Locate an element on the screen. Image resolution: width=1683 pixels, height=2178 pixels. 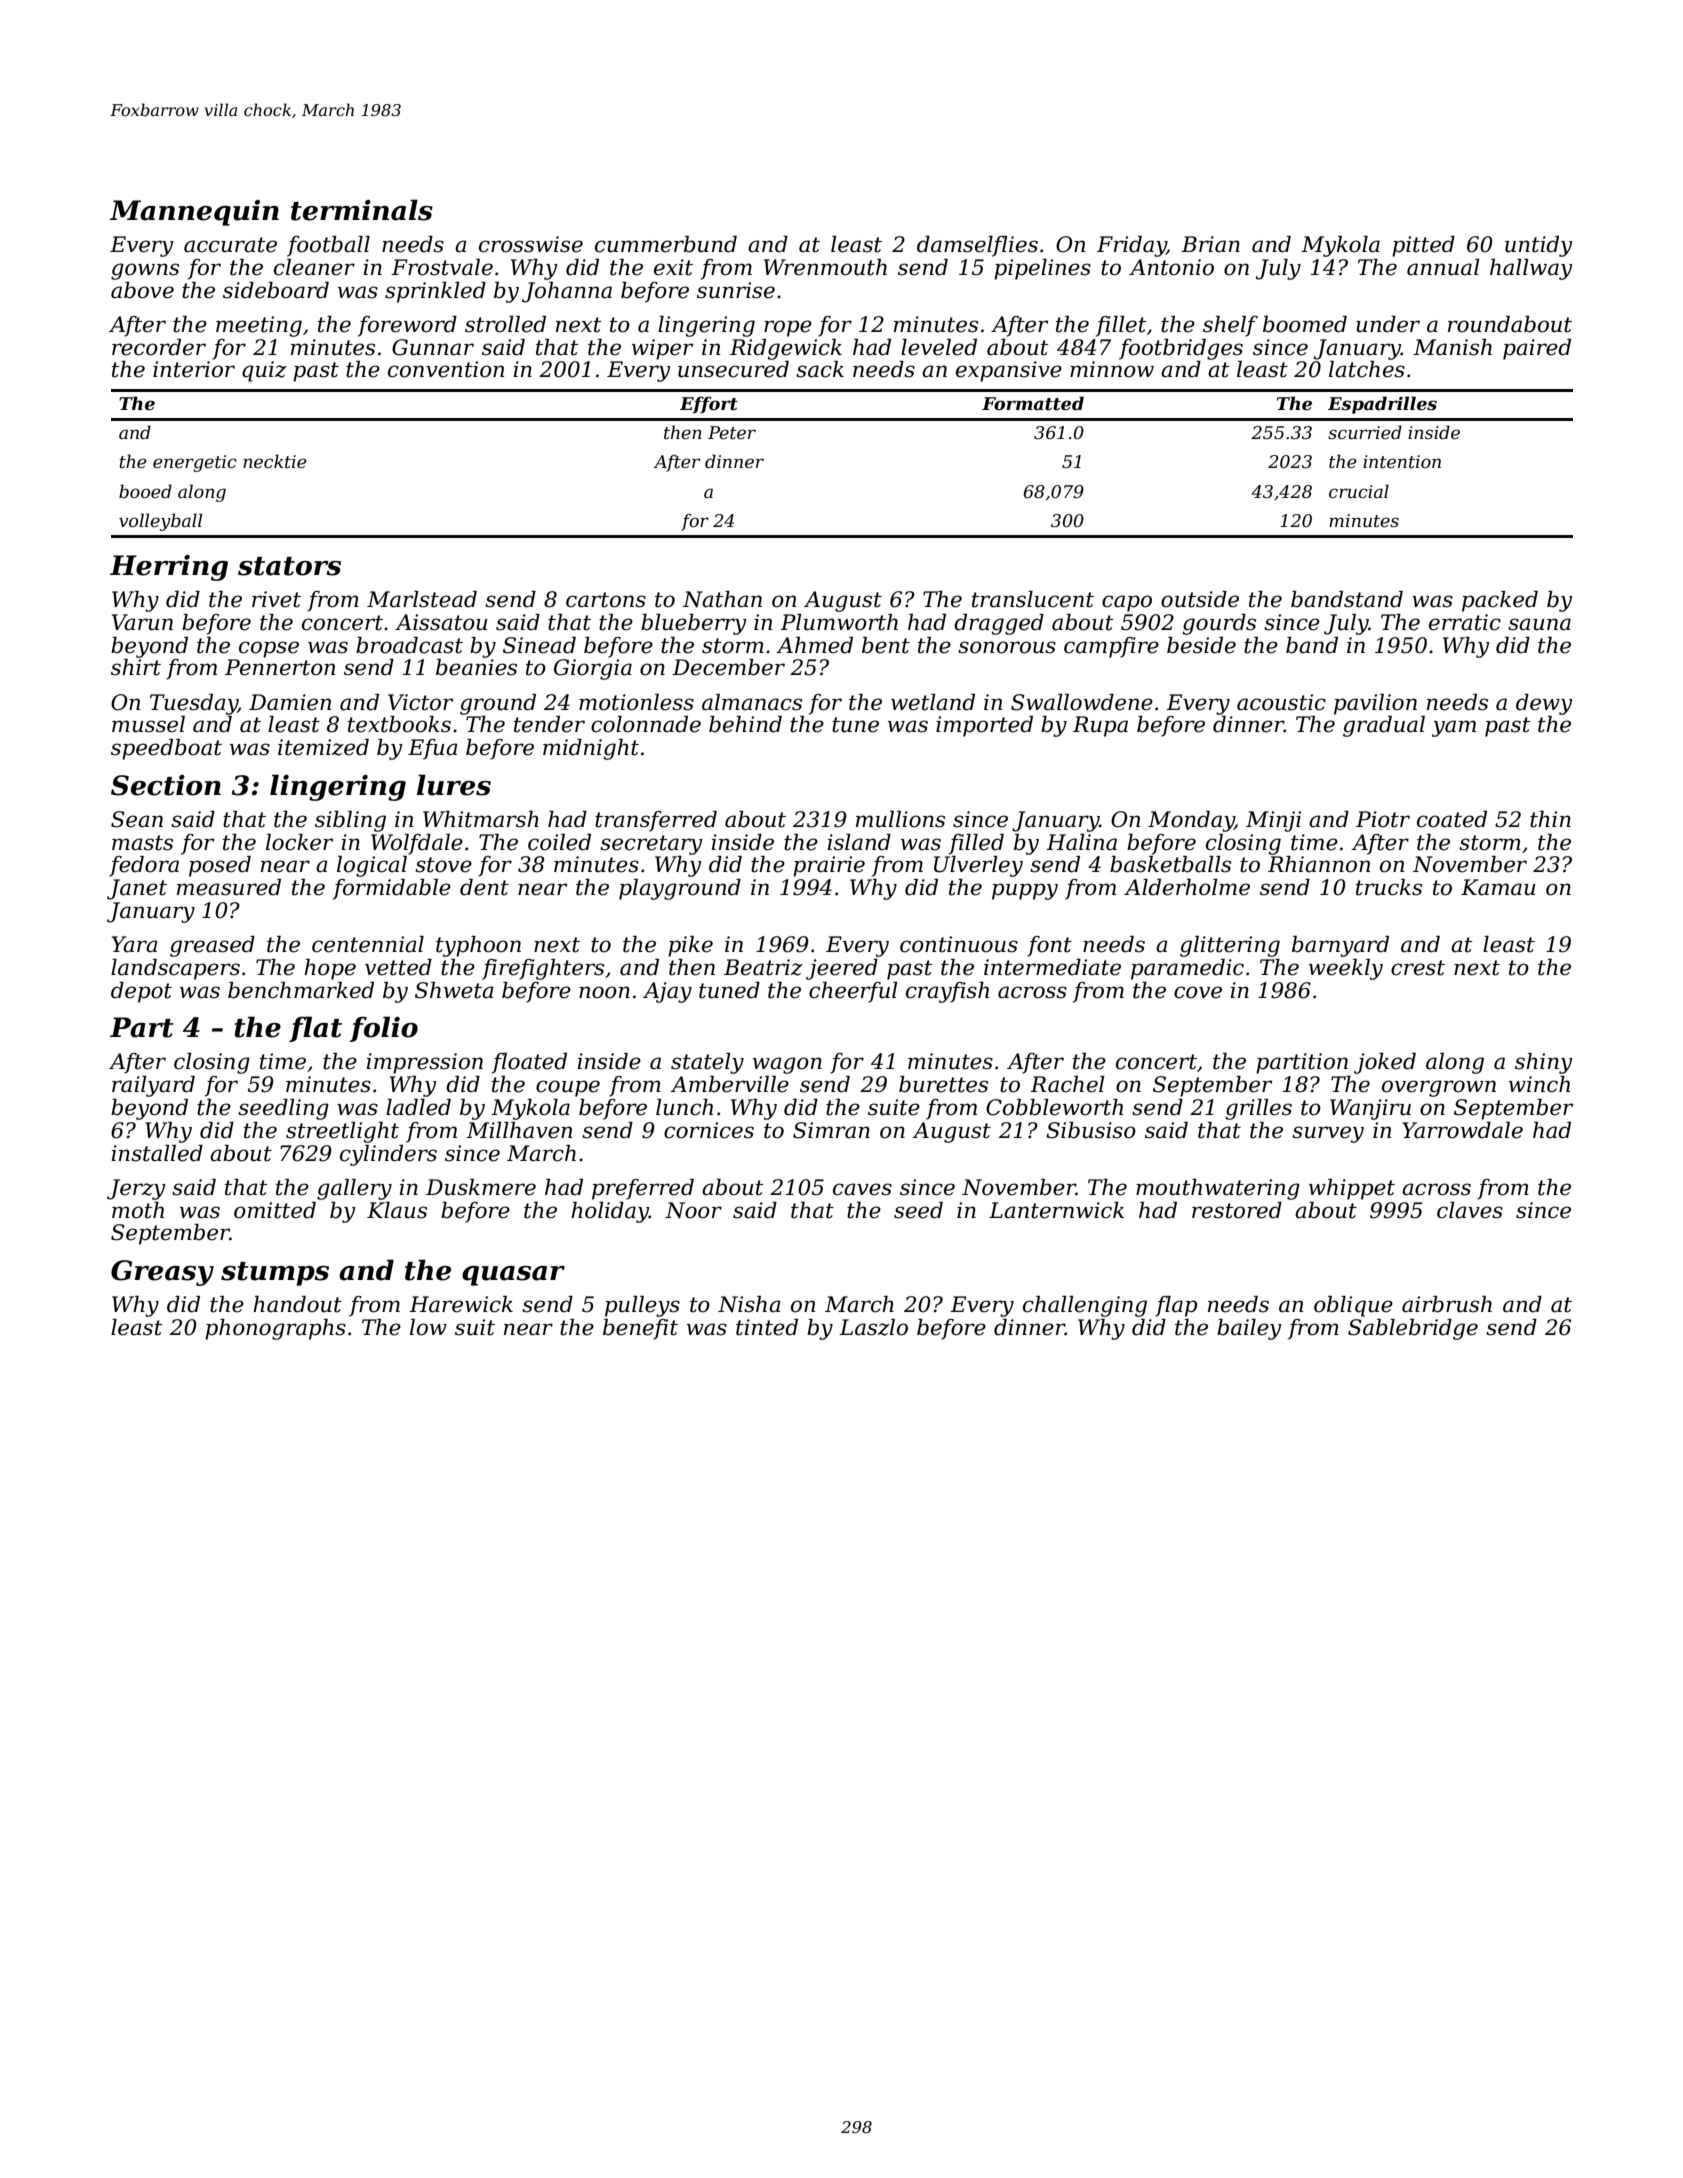
phonographs is located at coordinates (275, 1329).
